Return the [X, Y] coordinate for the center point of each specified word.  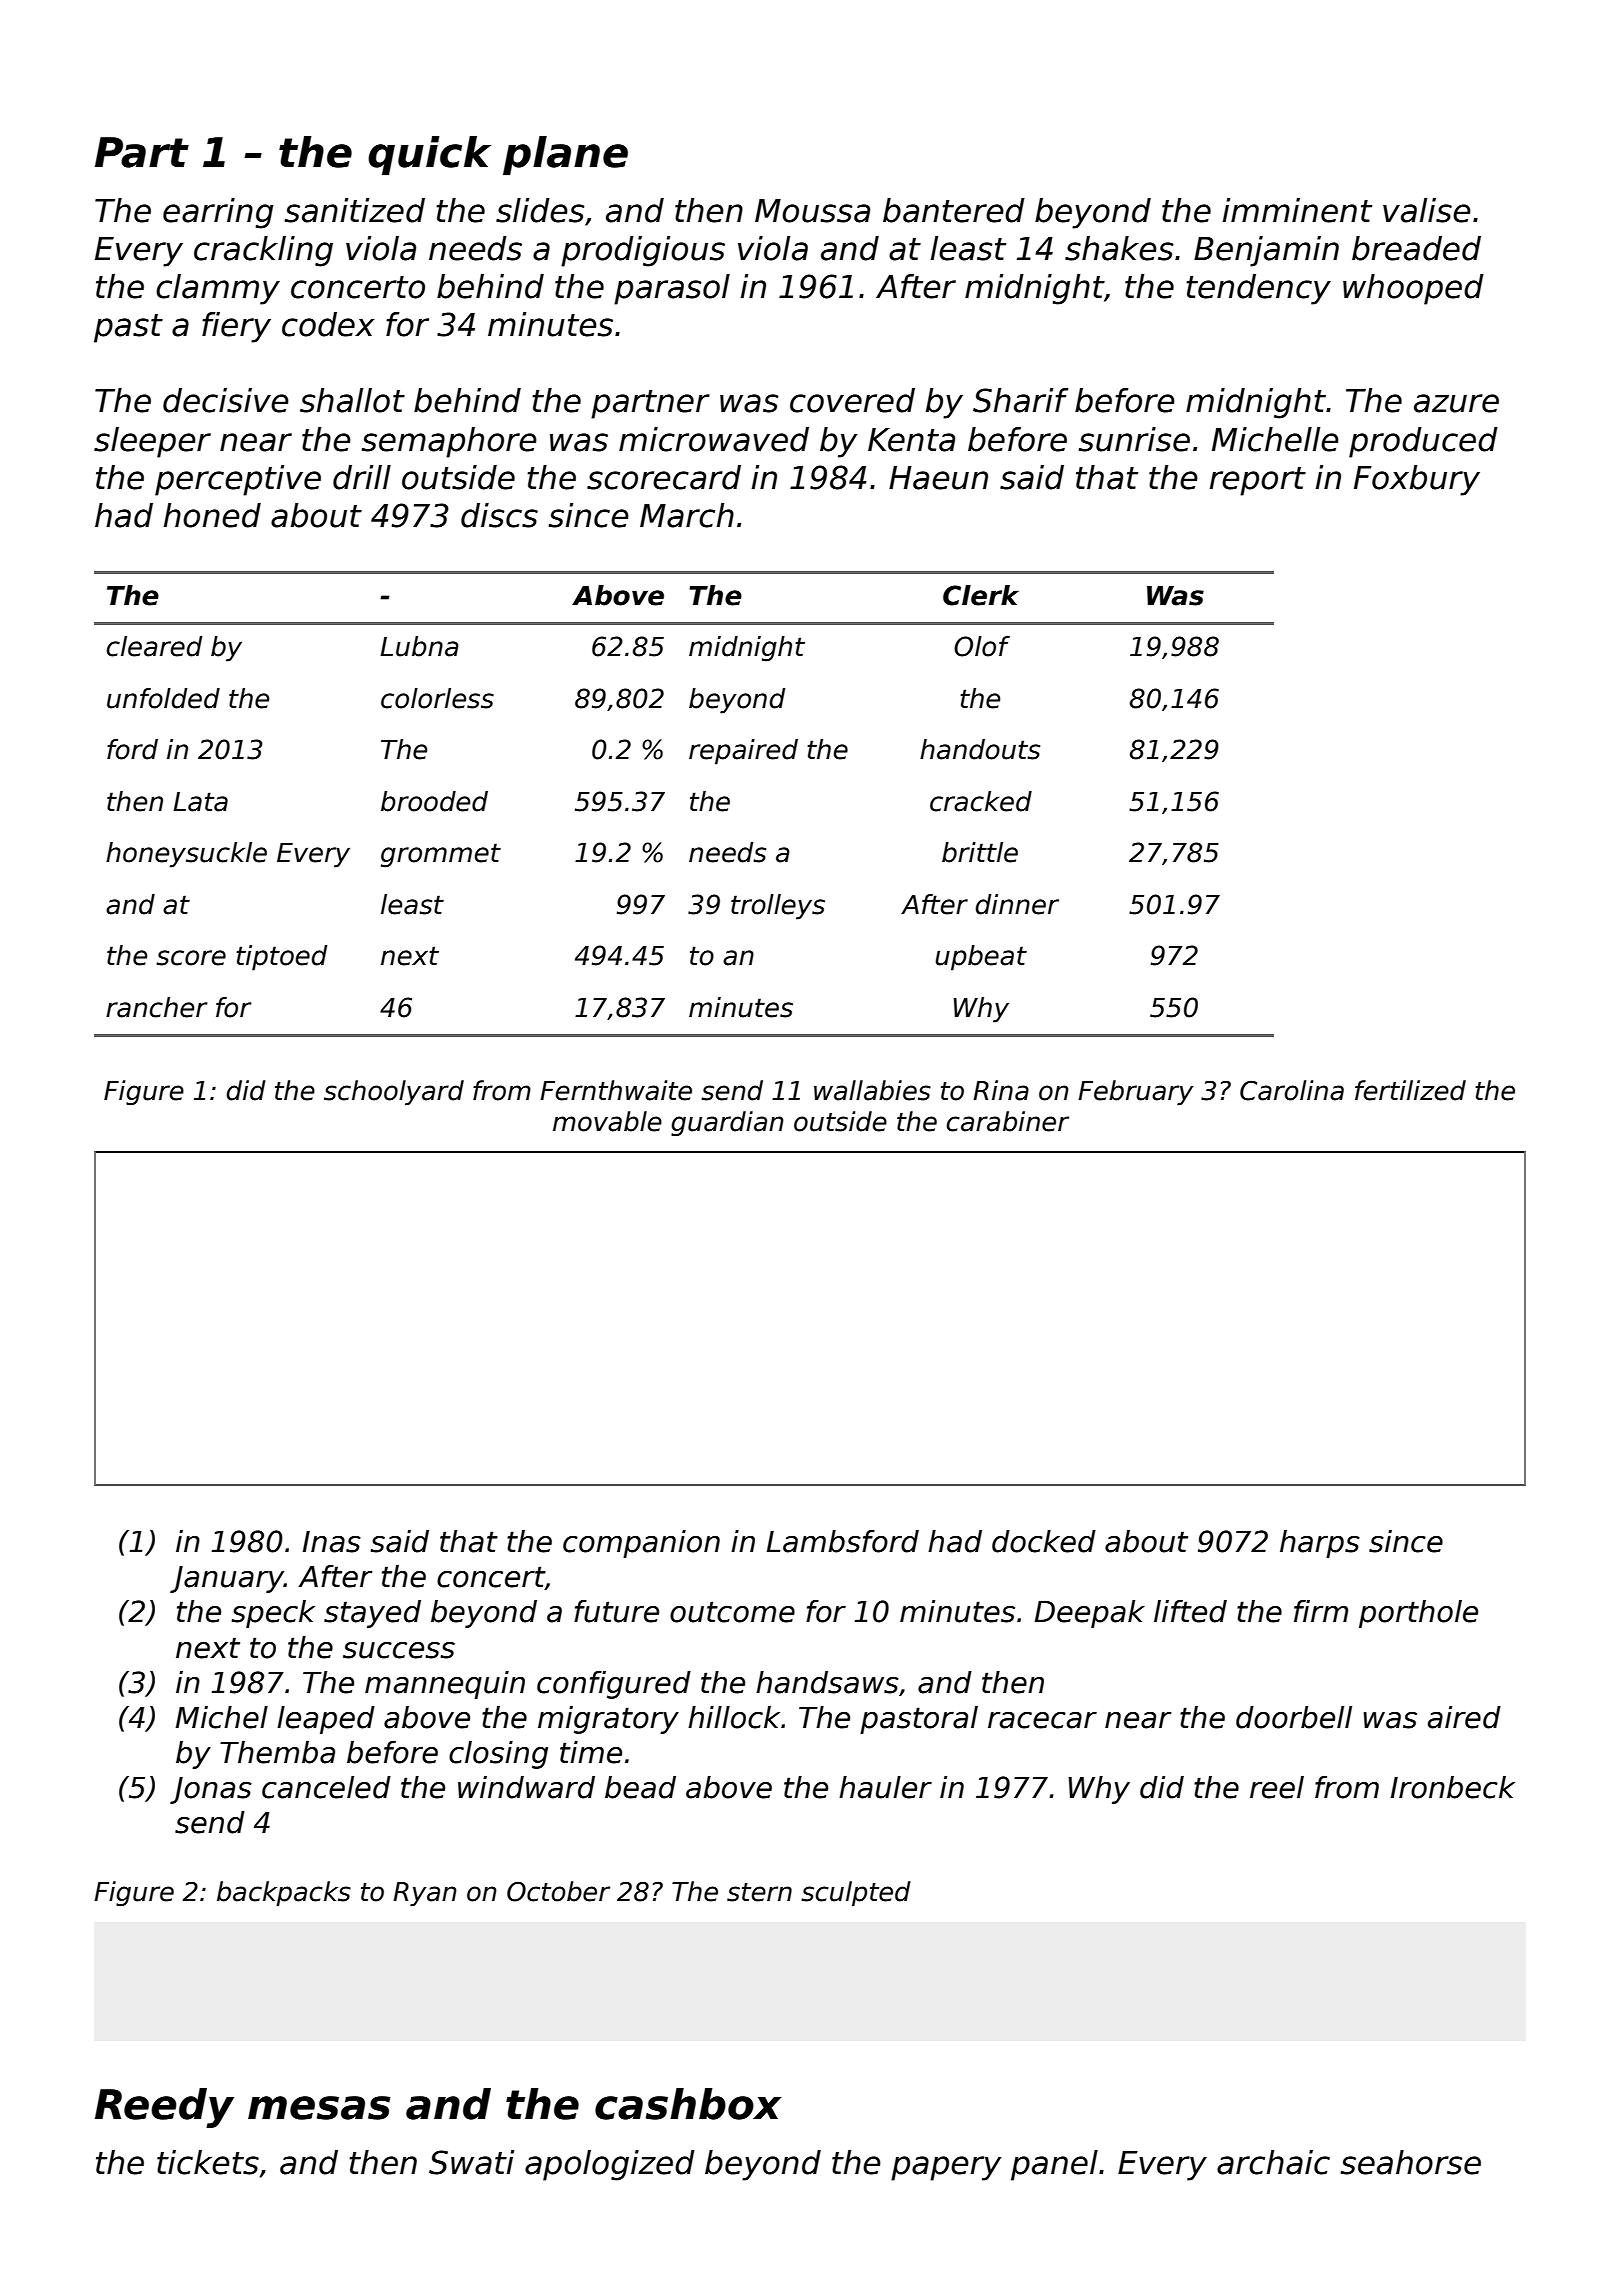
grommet [441, 855]
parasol [672, 289]
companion [641, 1544]
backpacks [284, 1893]
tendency [1258, 289]
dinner [1017, 904]
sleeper [152, 442]
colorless [437, 698]
